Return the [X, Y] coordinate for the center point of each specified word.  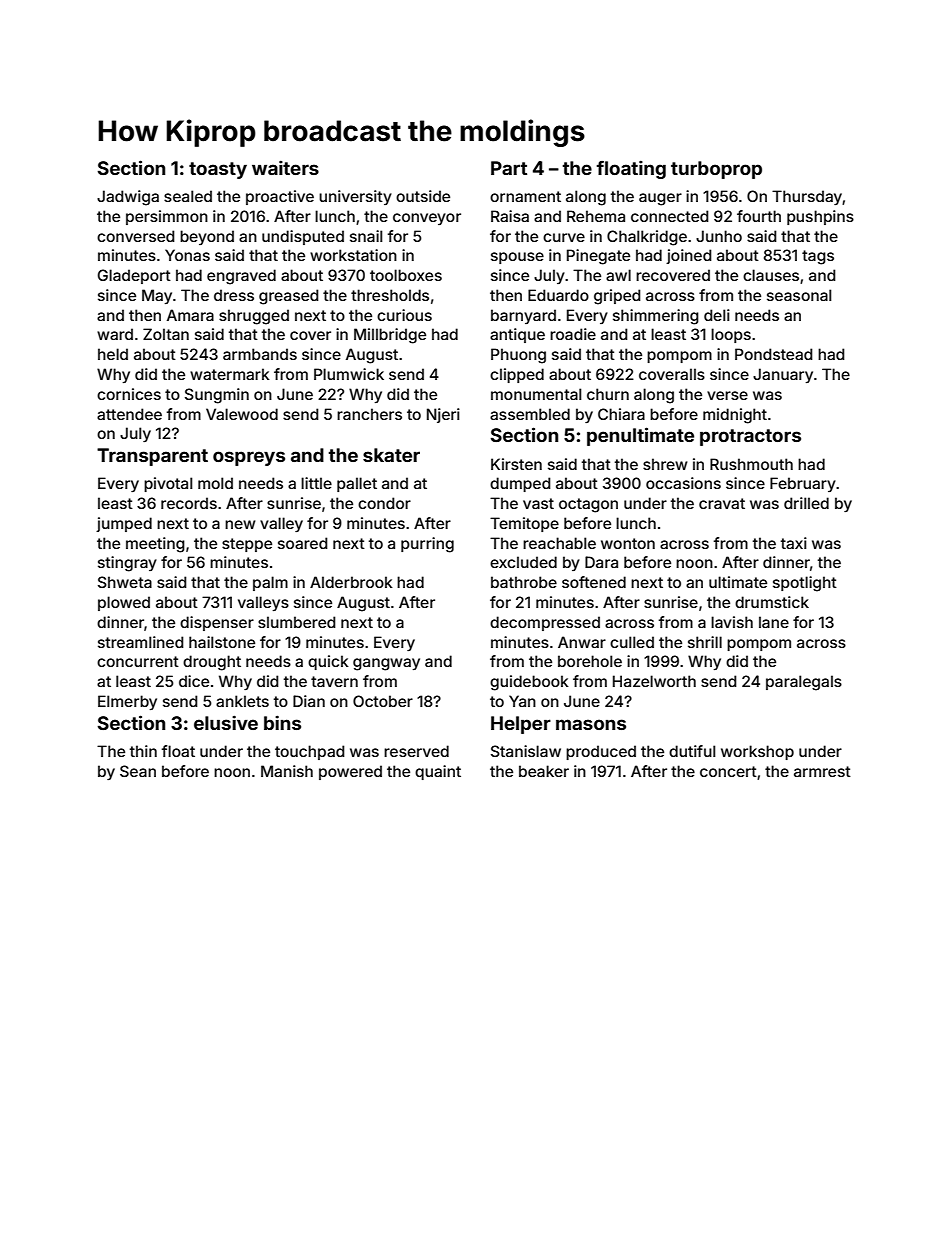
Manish [287, 771]
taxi [794, 543]
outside [423, 196]
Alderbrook [351, 582]
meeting [155, 545]
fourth [759, 216]
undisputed [303, 237]
